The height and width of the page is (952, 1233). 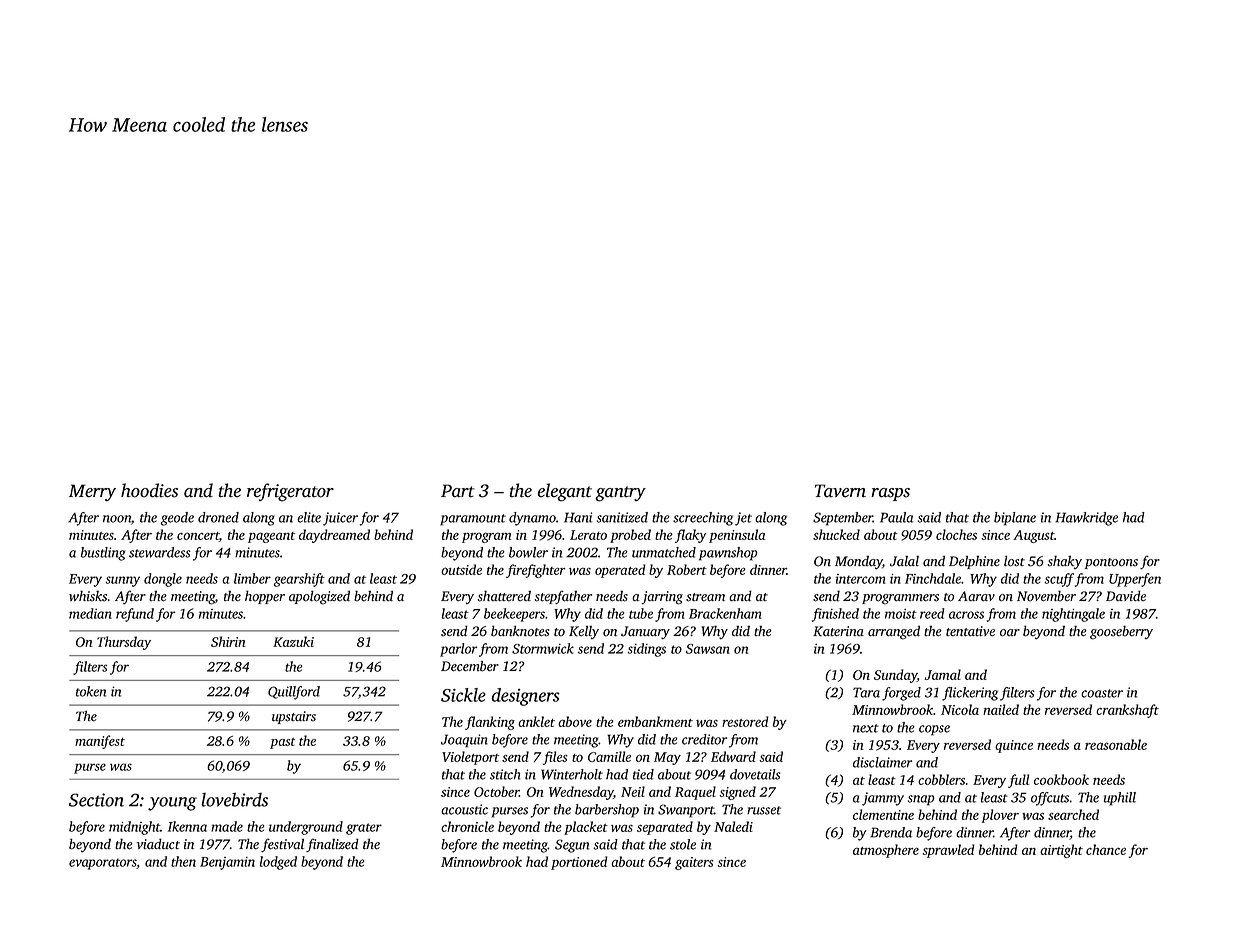 I want to click on refrigerator, so click(x=290, y=492).
